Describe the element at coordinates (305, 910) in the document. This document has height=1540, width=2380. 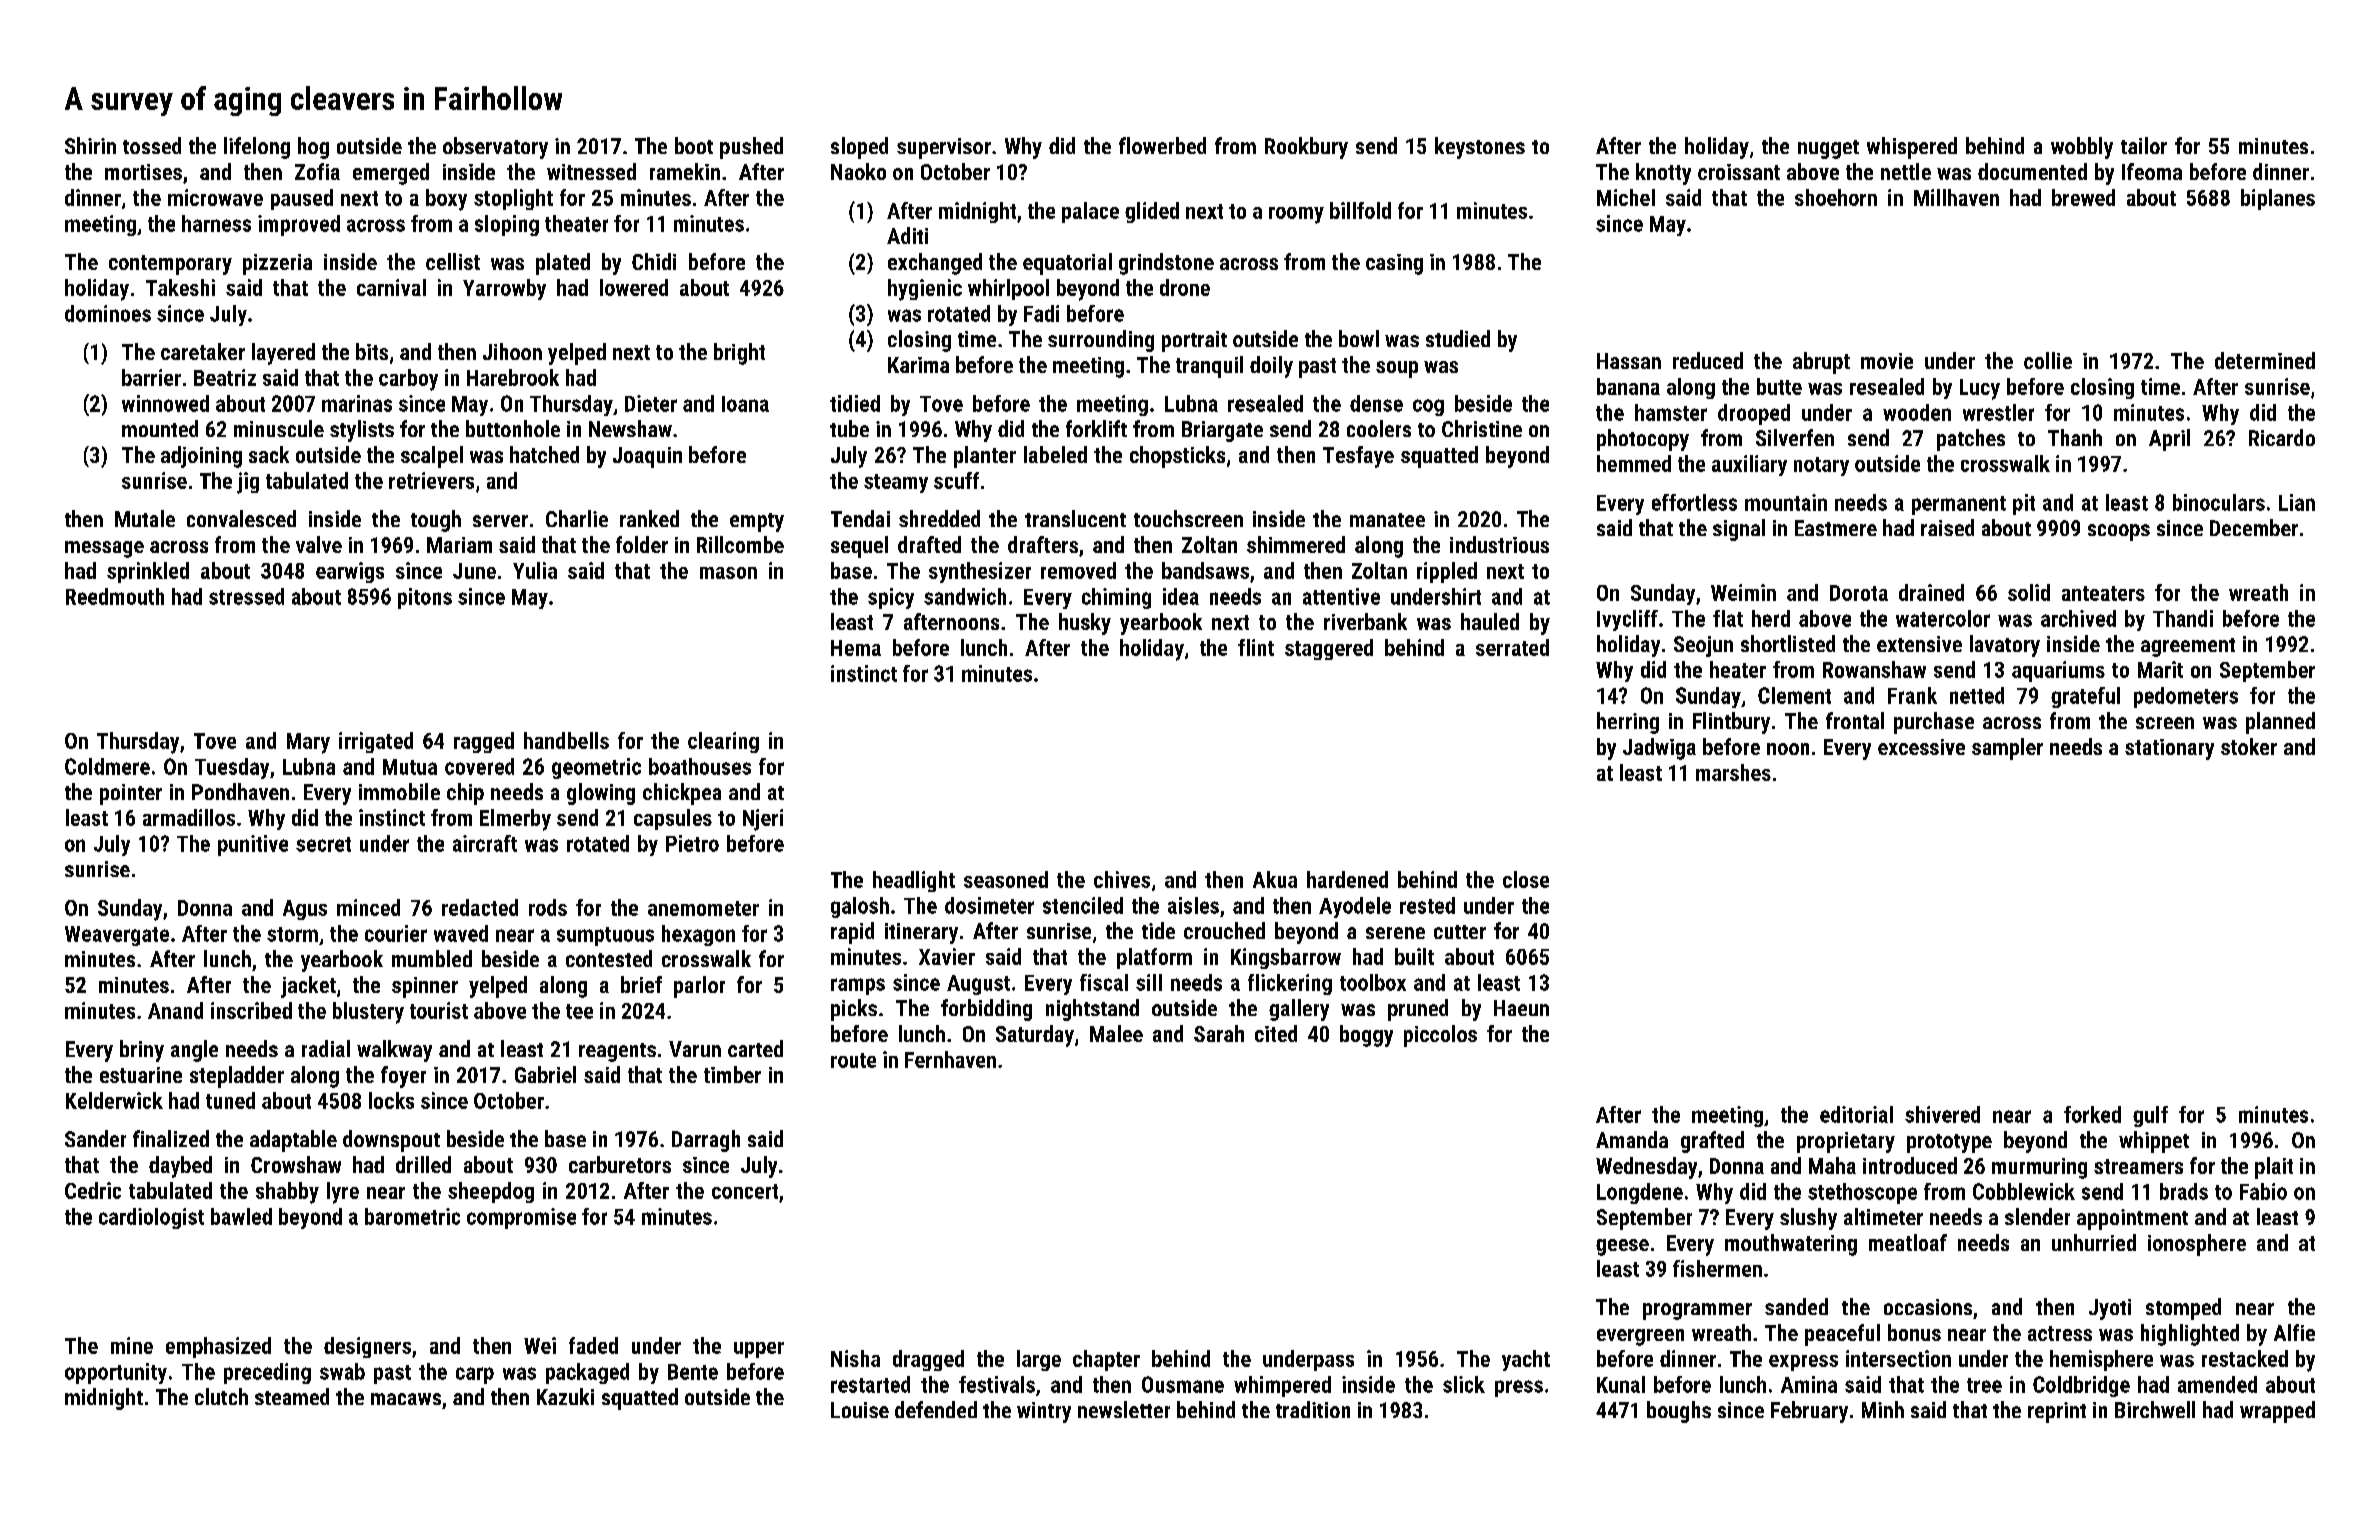
I see `Agus` at that location.
